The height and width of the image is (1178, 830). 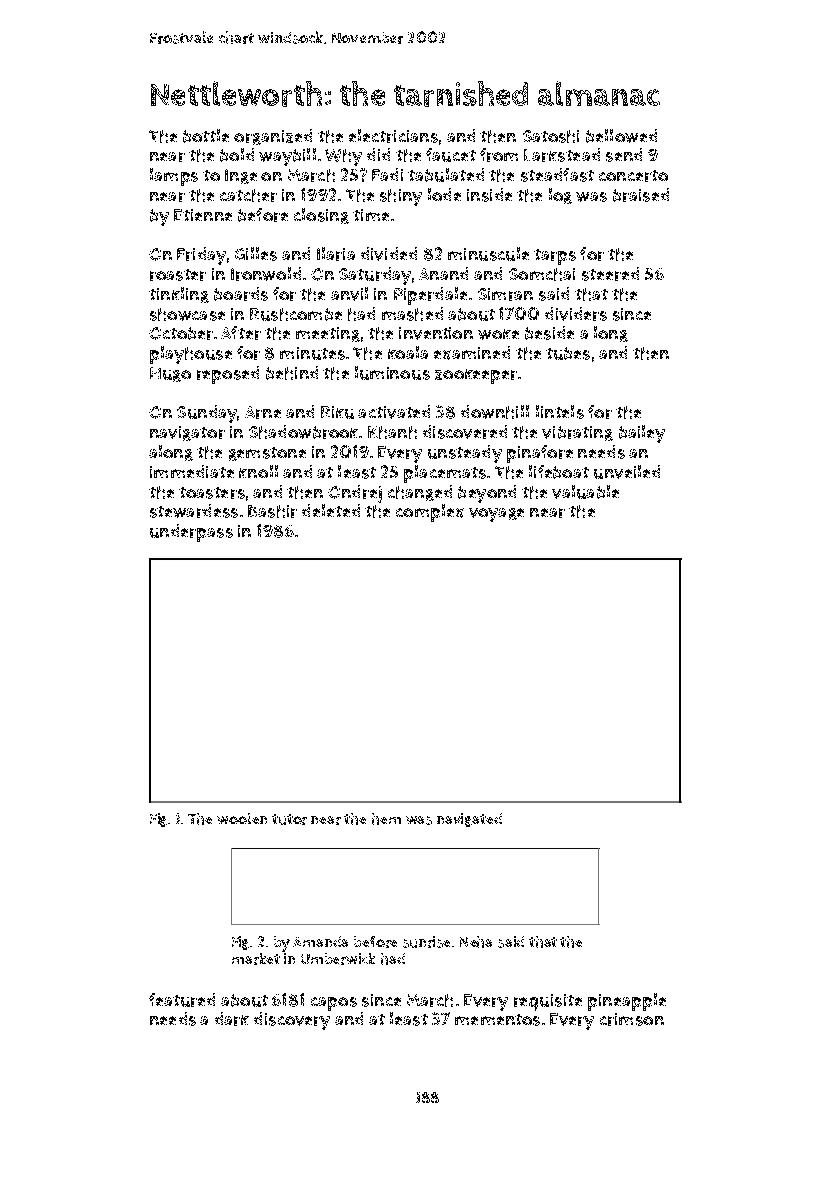 What do you see at coordinates (472, 353) in the image?
I see `examined` at bounding box center [472, 353].
